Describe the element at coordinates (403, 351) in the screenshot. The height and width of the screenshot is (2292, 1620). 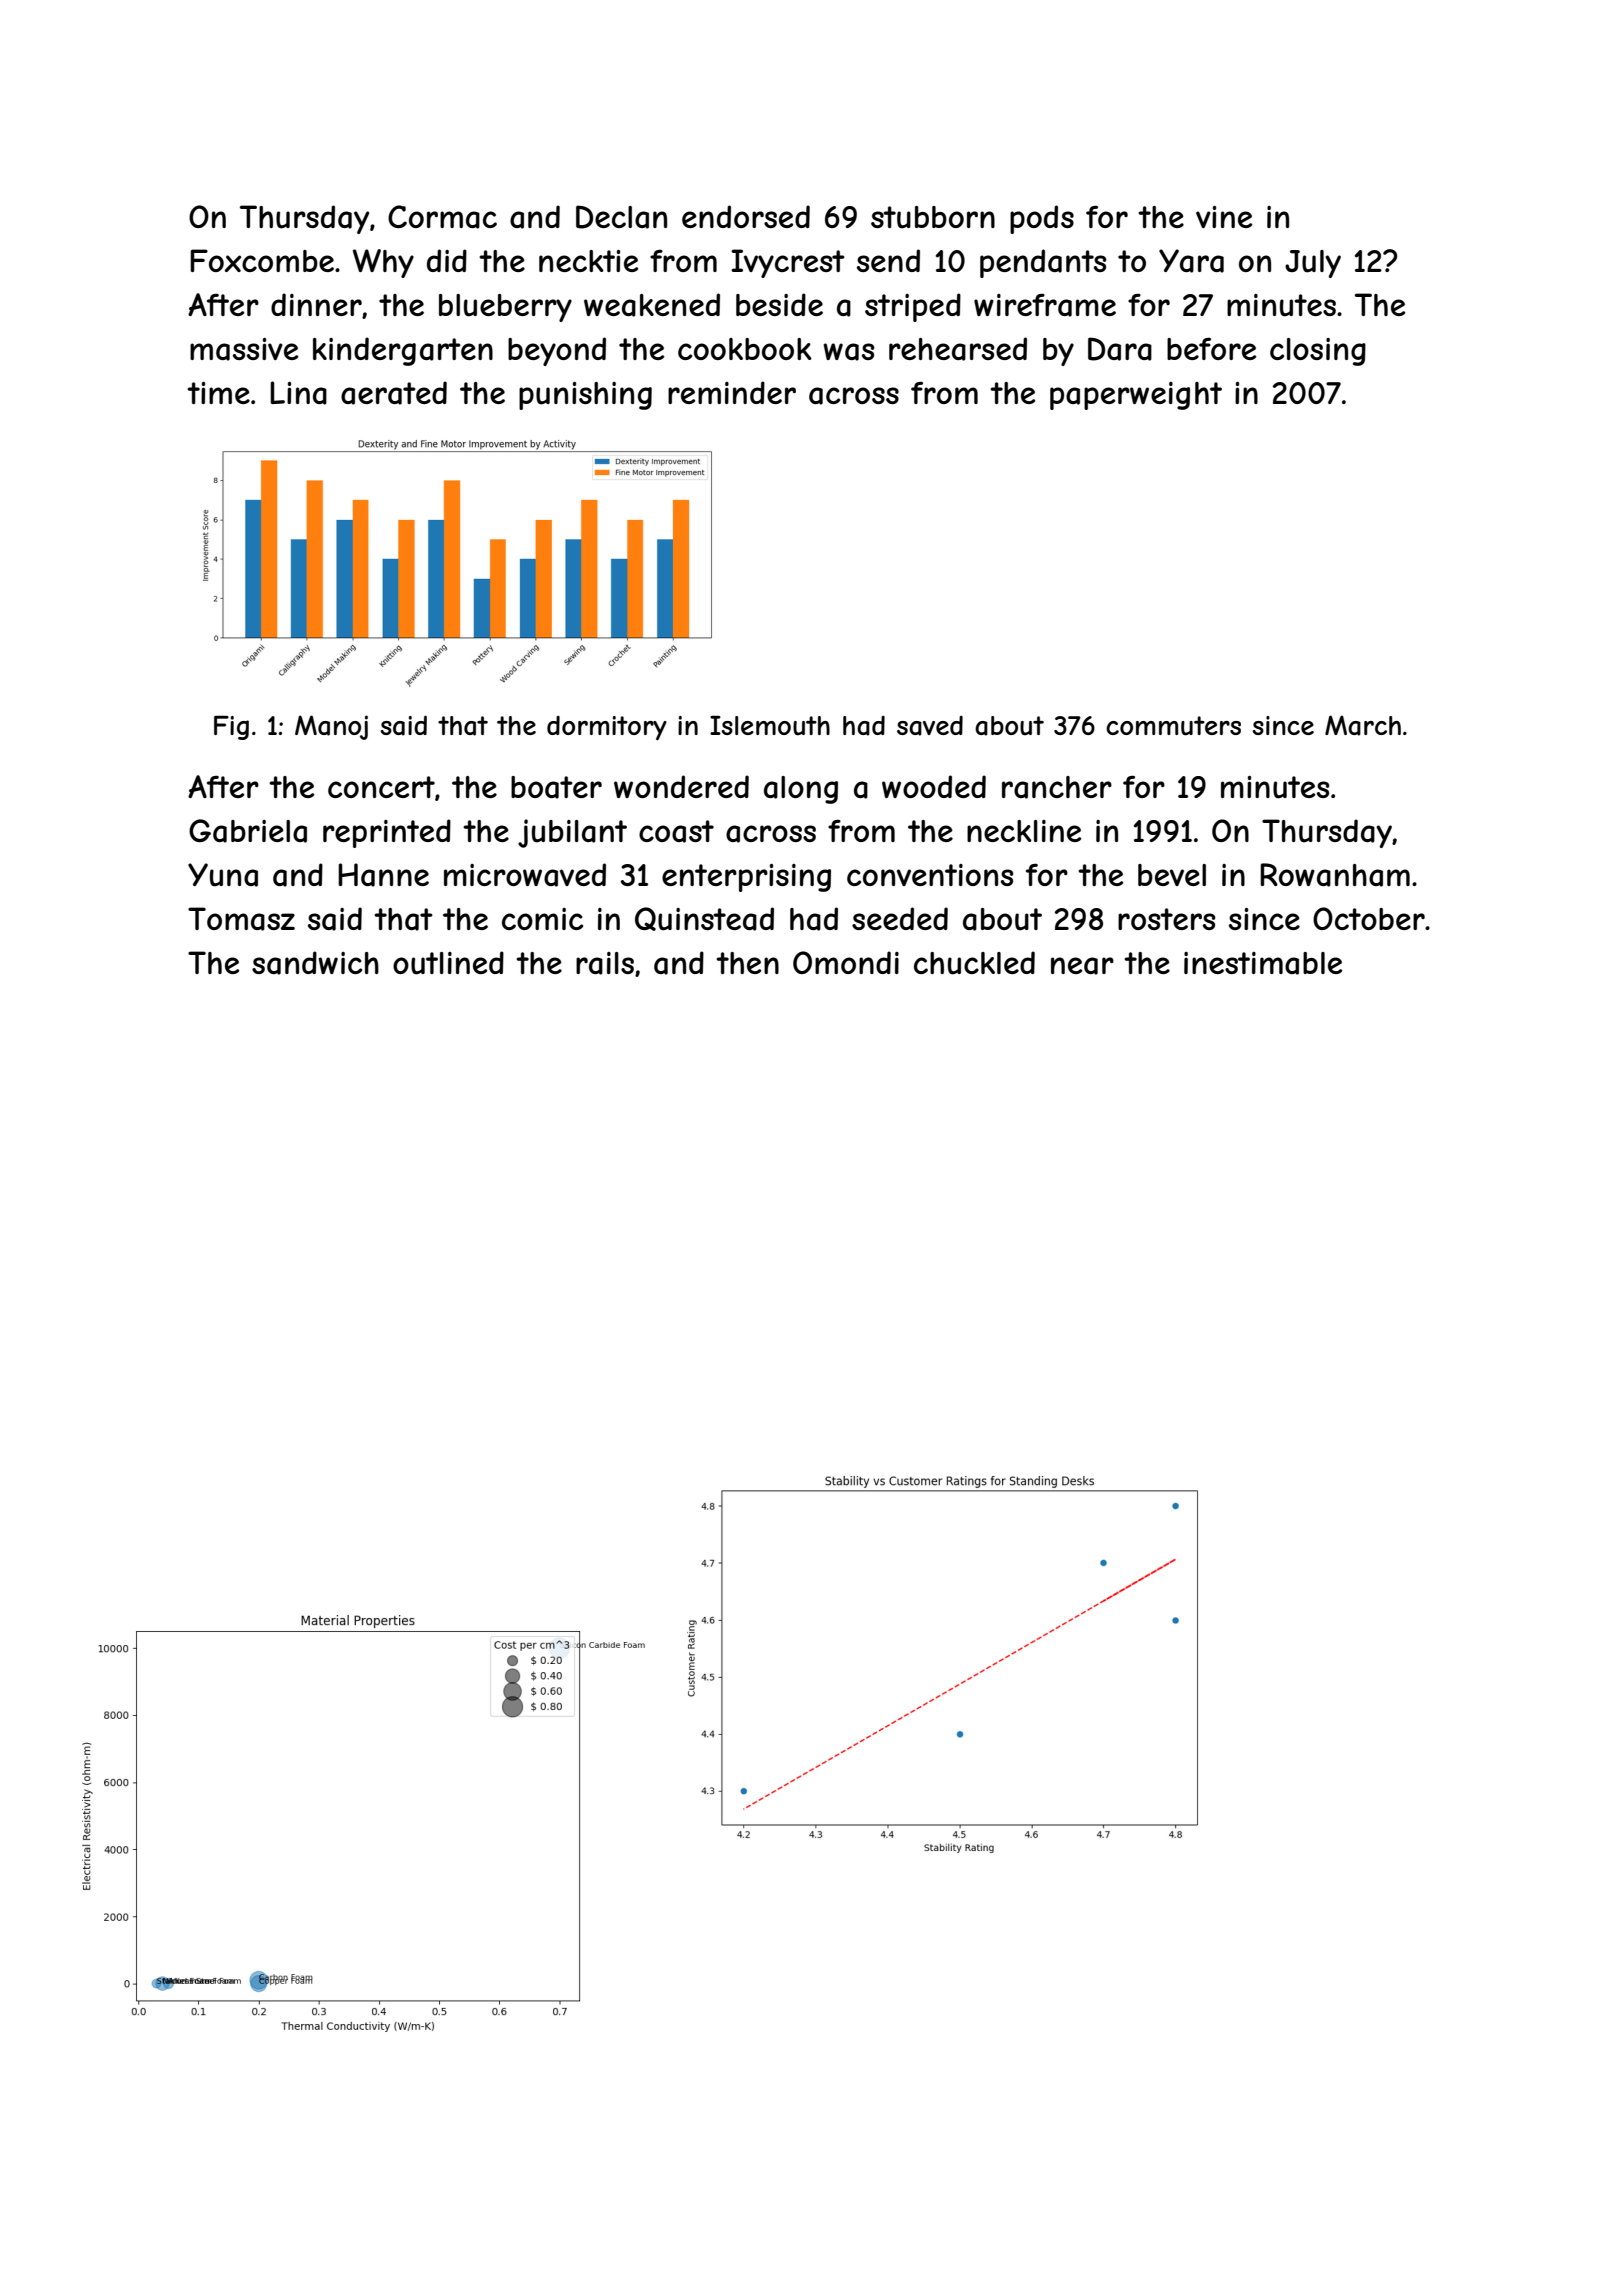
I see `kindergarten` at that location.
